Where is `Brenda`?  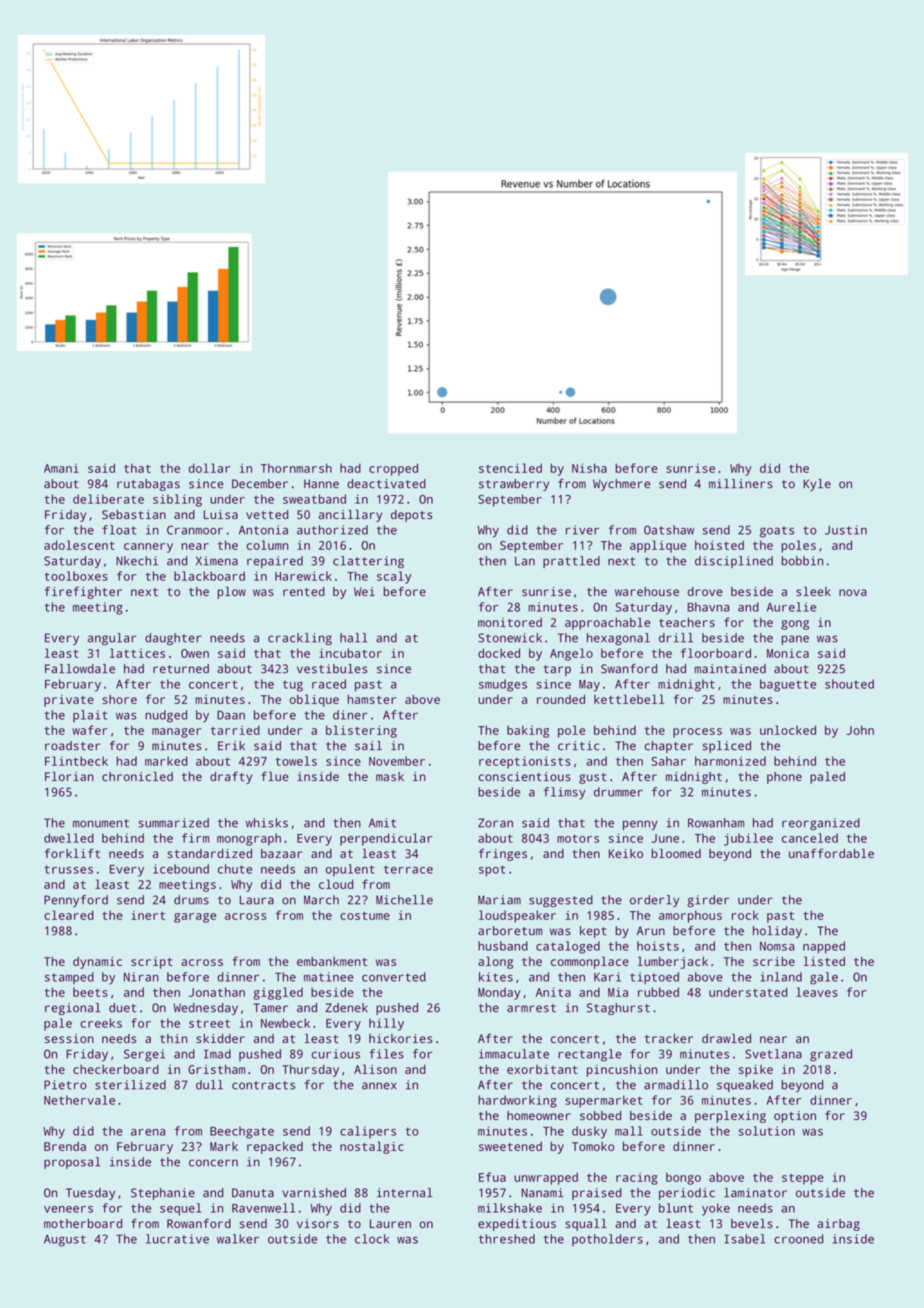 Brenda is located at coordinates (65, 1146).
